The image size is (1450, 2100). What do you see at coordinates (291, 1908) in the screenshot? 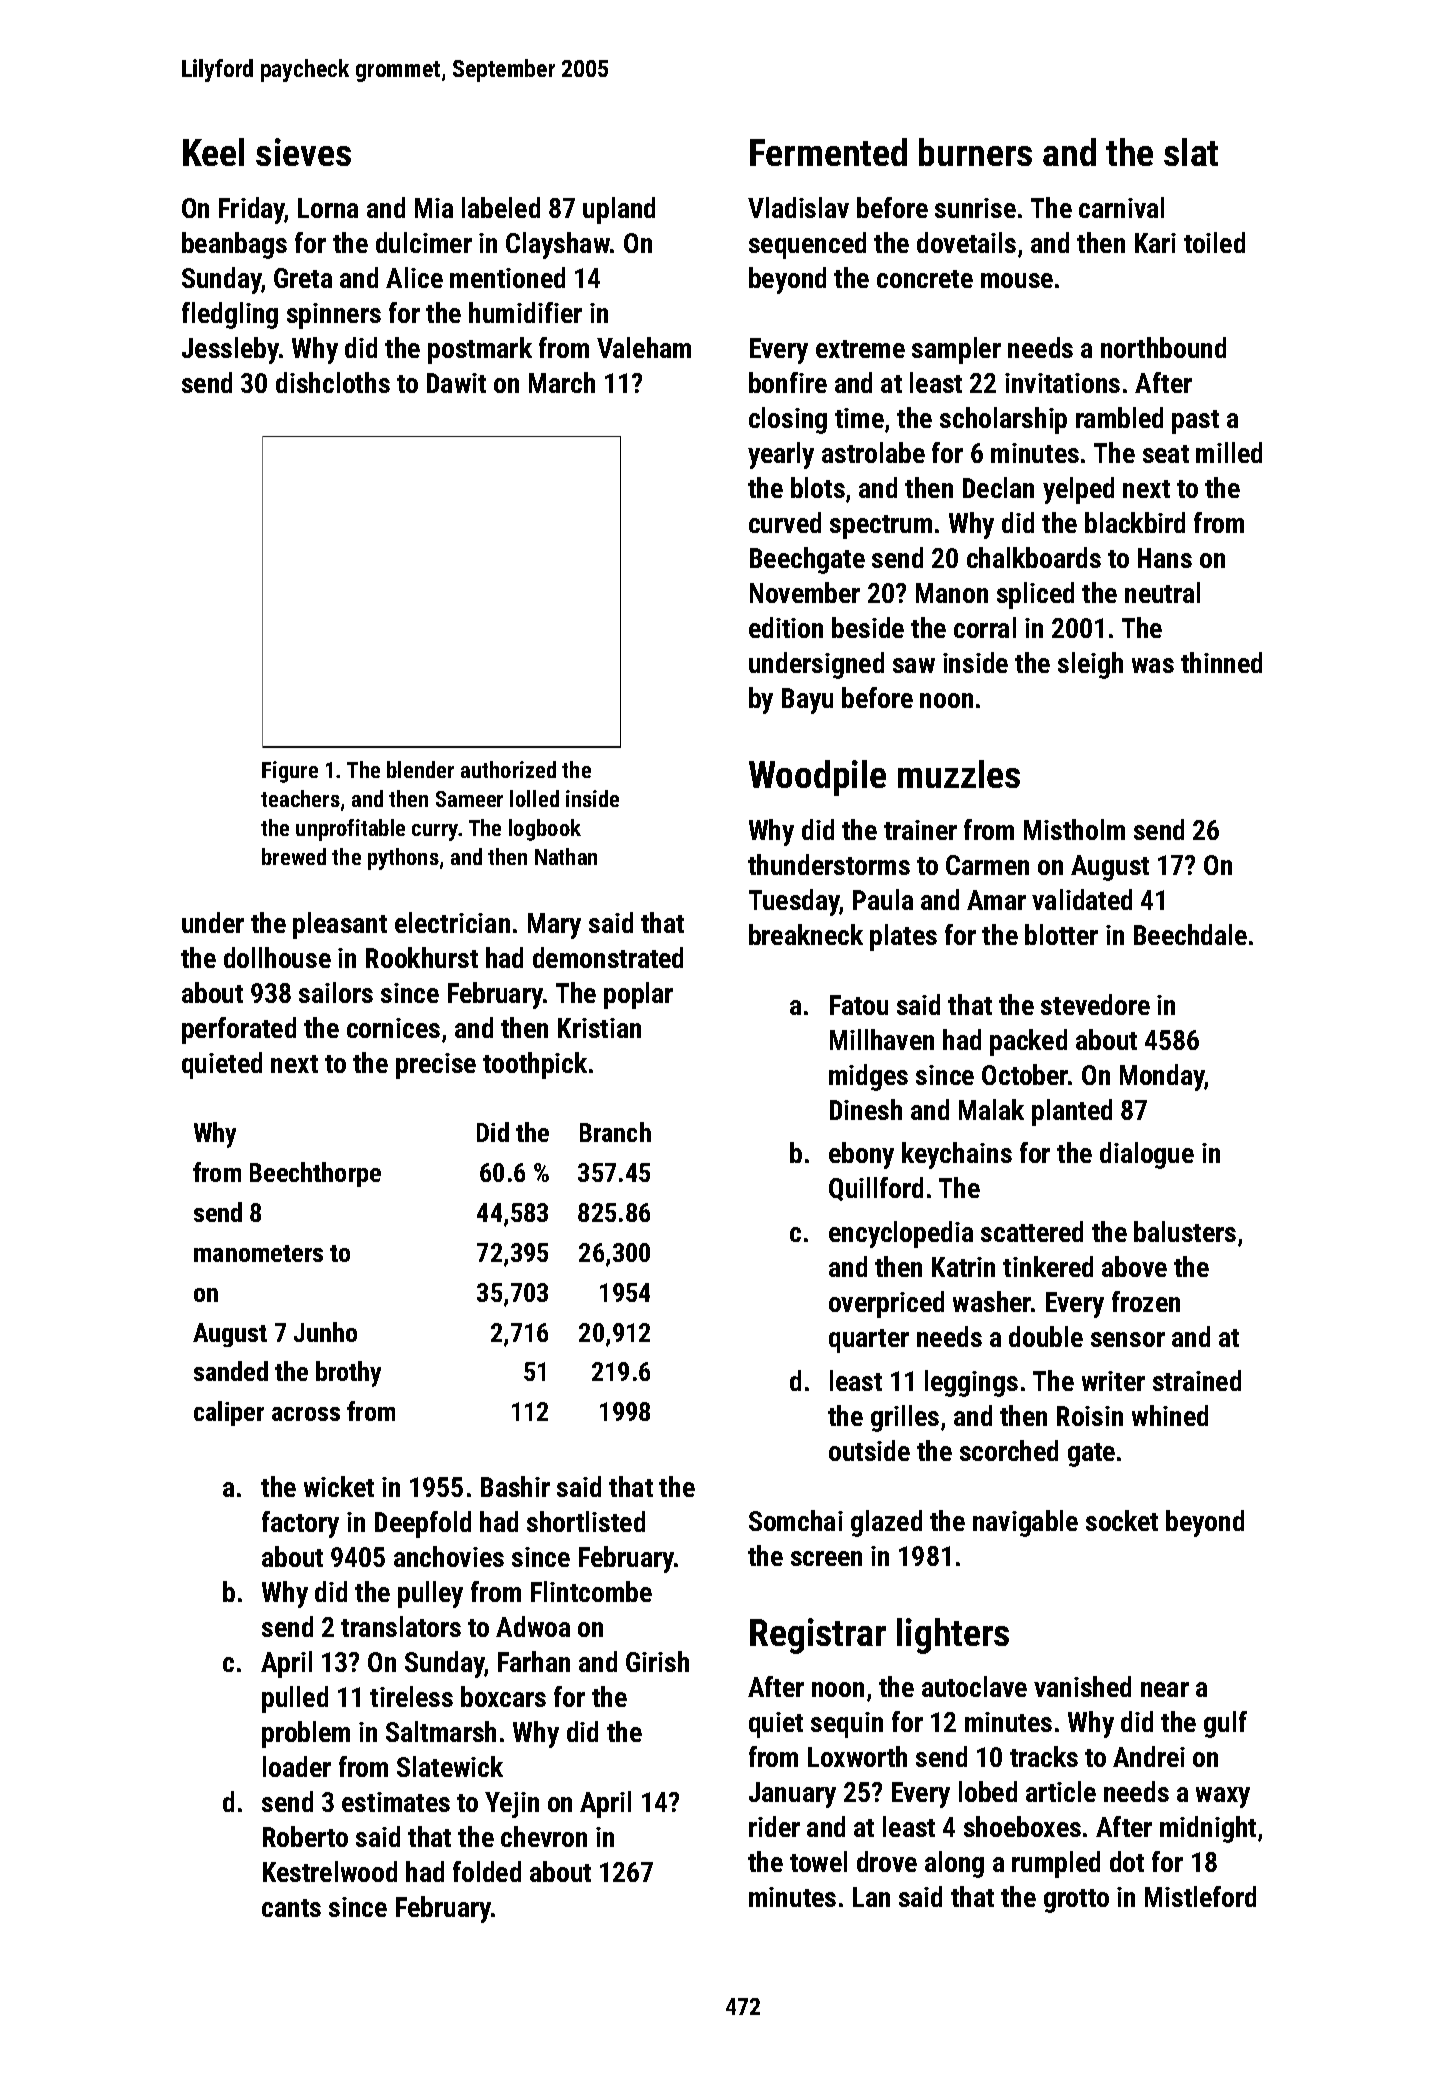
I see `cants` at bounding box center [291, 1908].
